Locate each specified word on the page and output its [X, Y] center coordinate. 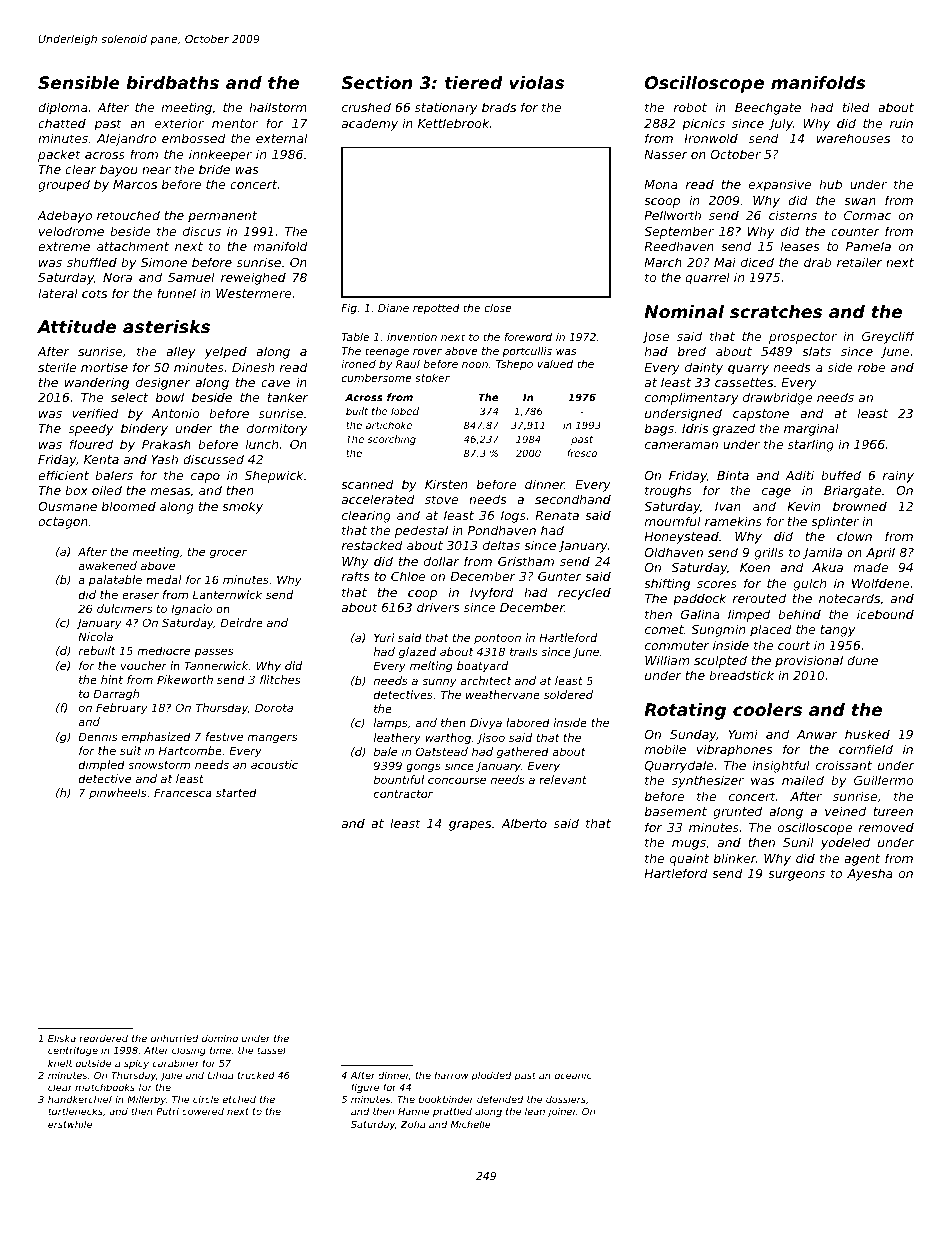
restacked [372, 545]
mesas [170, 491]
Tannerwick [216, 665]
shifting [667, 584]
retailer [859, 262]
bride [214, 169]
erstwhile [70, 1124]
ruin [901, 123]
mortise [104, 367]
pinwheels [118, 794]
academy [370, 124]
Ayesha [870, 874]
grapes [470, 826]
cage [776, 493]
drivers [438, 607]
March [663, 262]
